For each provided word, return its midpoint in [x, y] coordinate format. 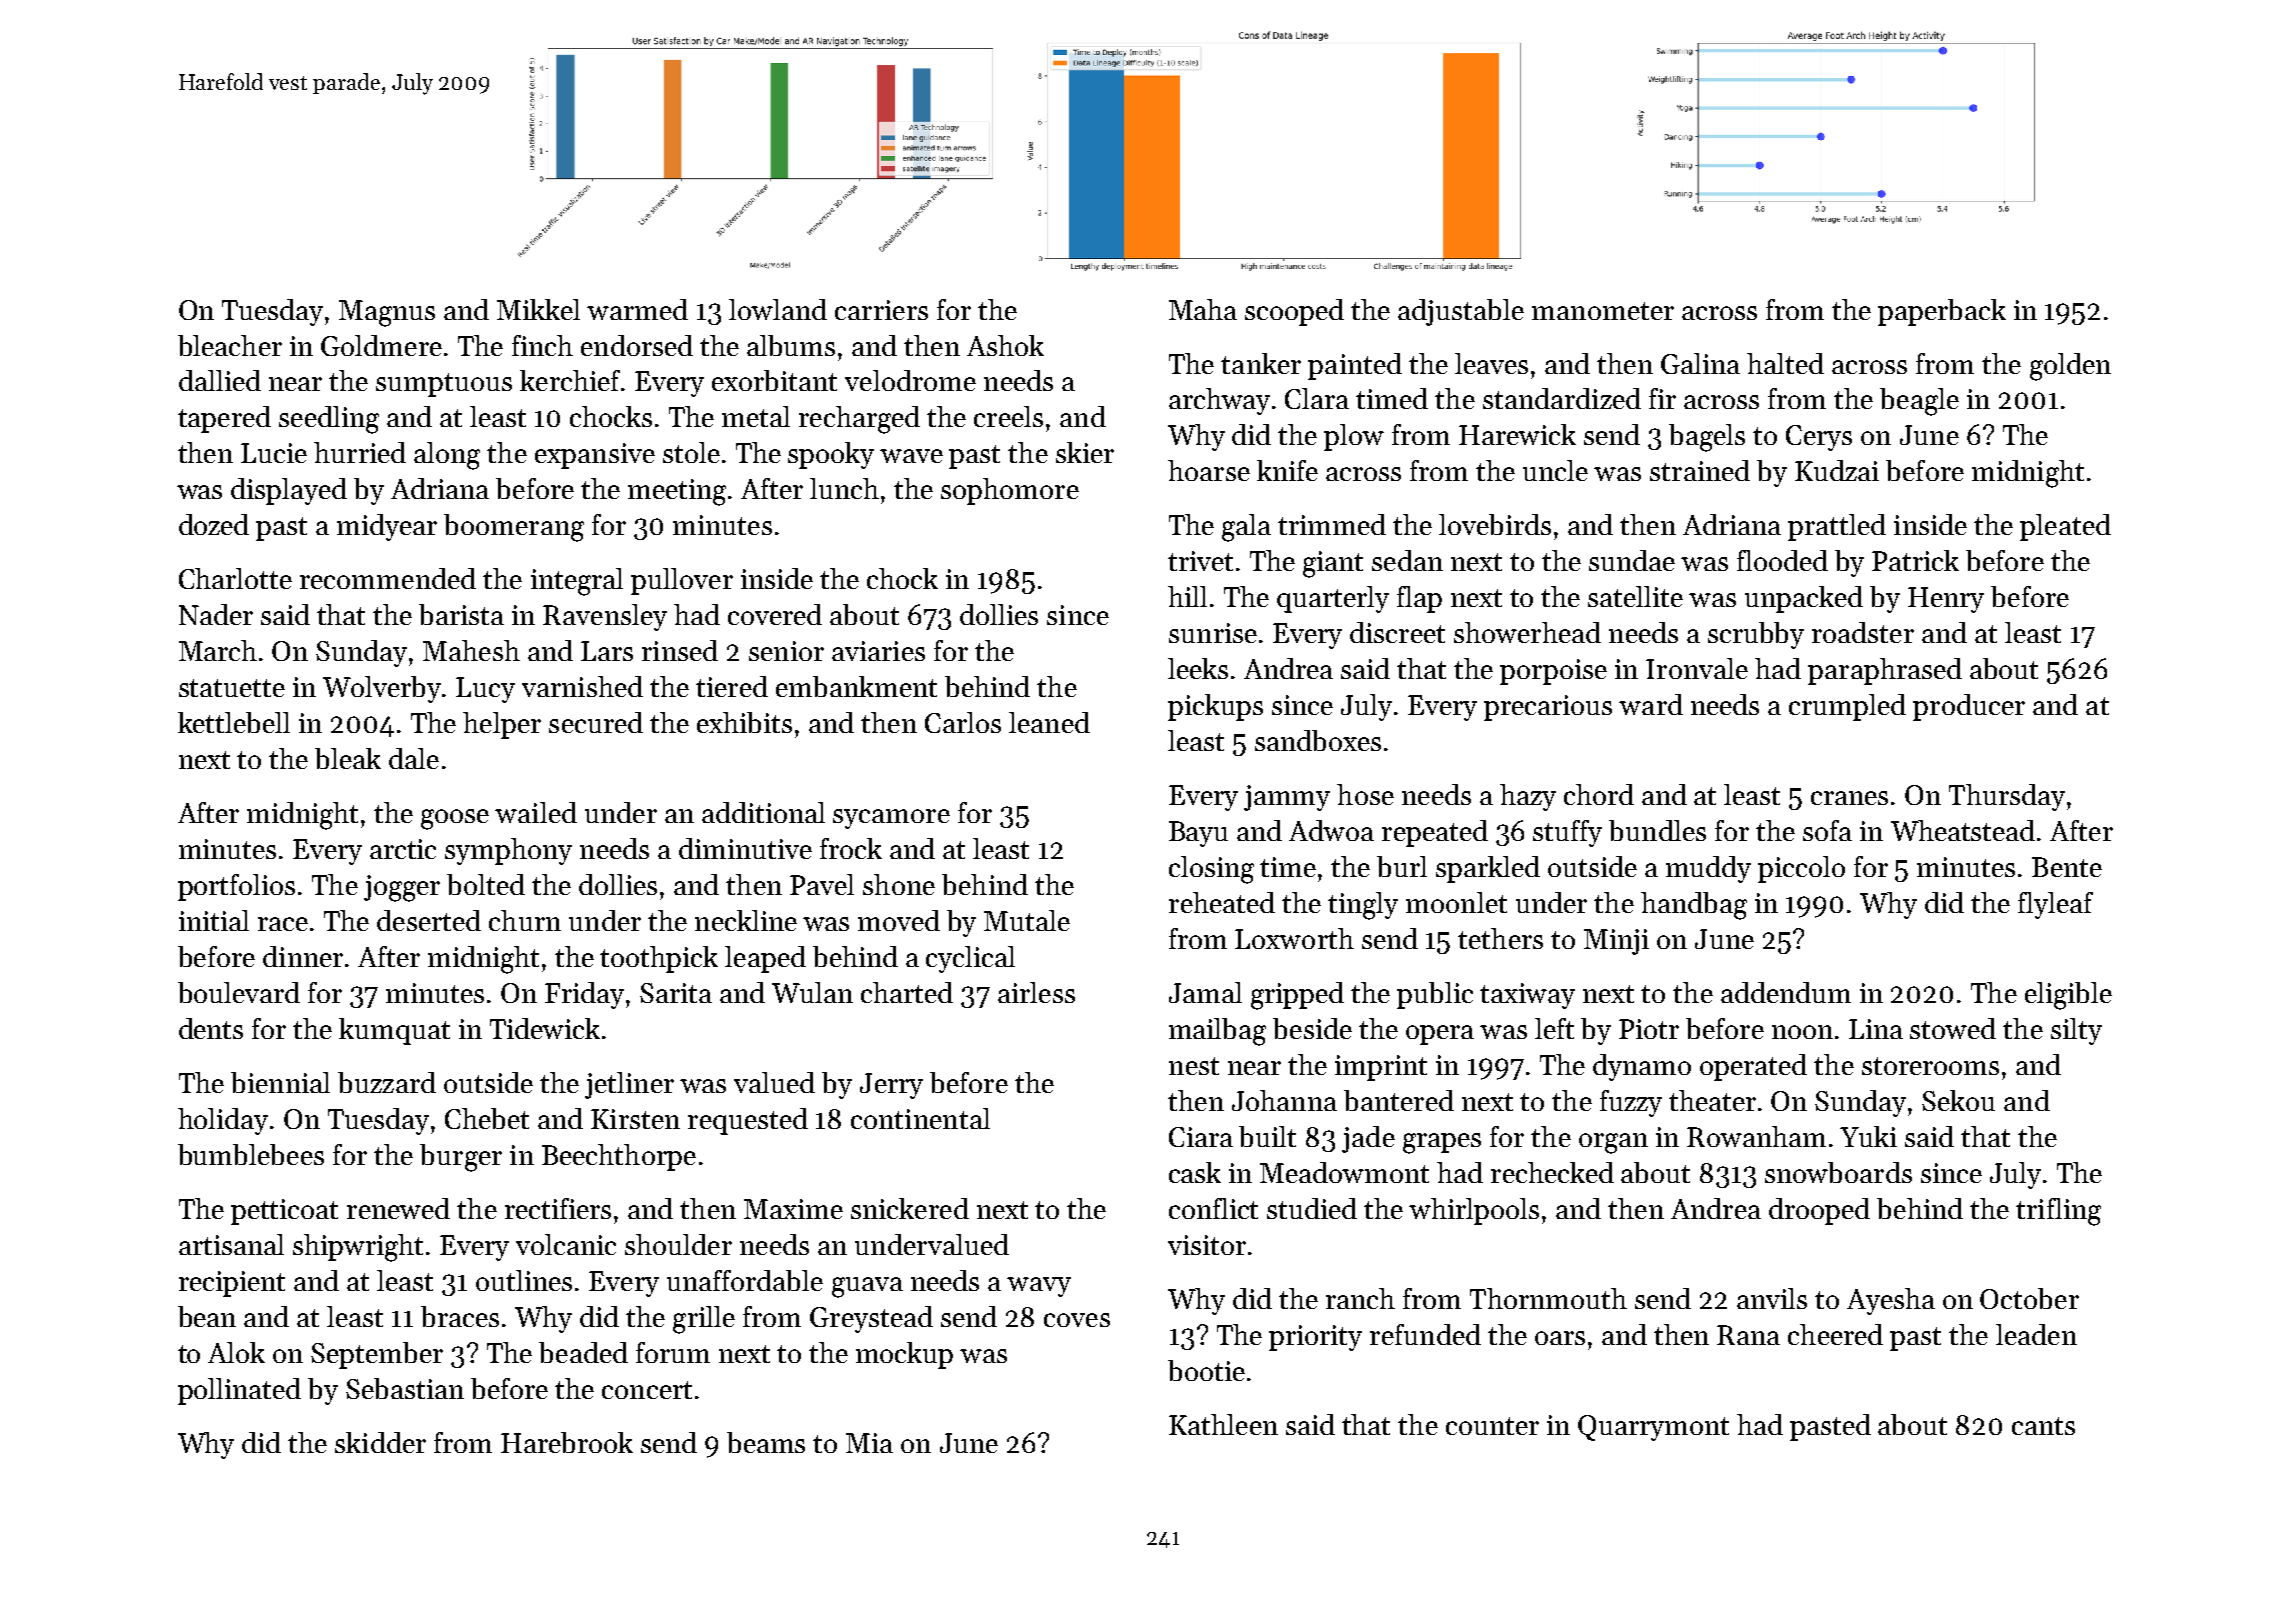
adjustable [1461, 312]
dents [211, 1028]
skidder [380, 1442]
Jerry [891, 1086]
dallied [220, 380]
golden [2070, 367]
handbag [1694, 906]
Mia [869, 1443]
